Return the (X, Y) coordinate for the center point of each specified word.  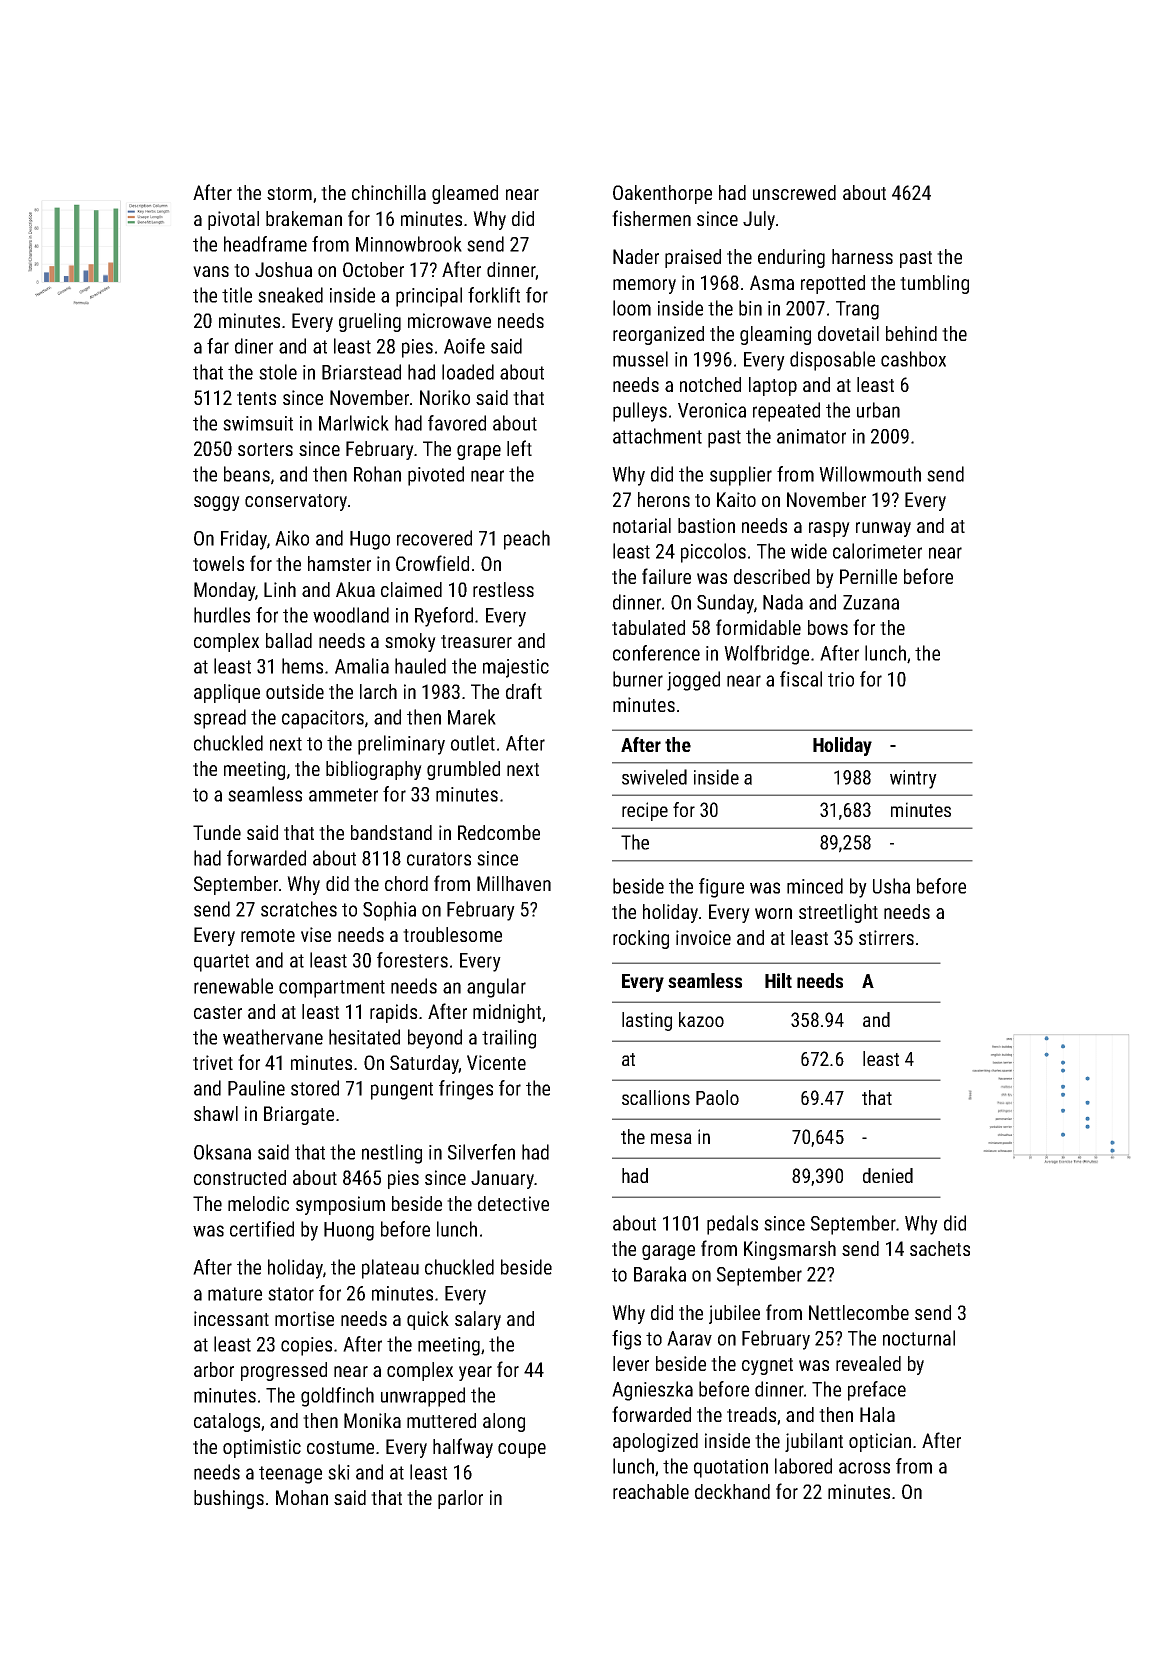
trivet (213, 1062)
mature (235, 1294)
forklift (494, 295)
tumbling (934, 284)
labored (803, 1466)
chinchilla (389, 192)
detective (513, 1203)
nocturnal (919, 1338)
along (504, 1422)
